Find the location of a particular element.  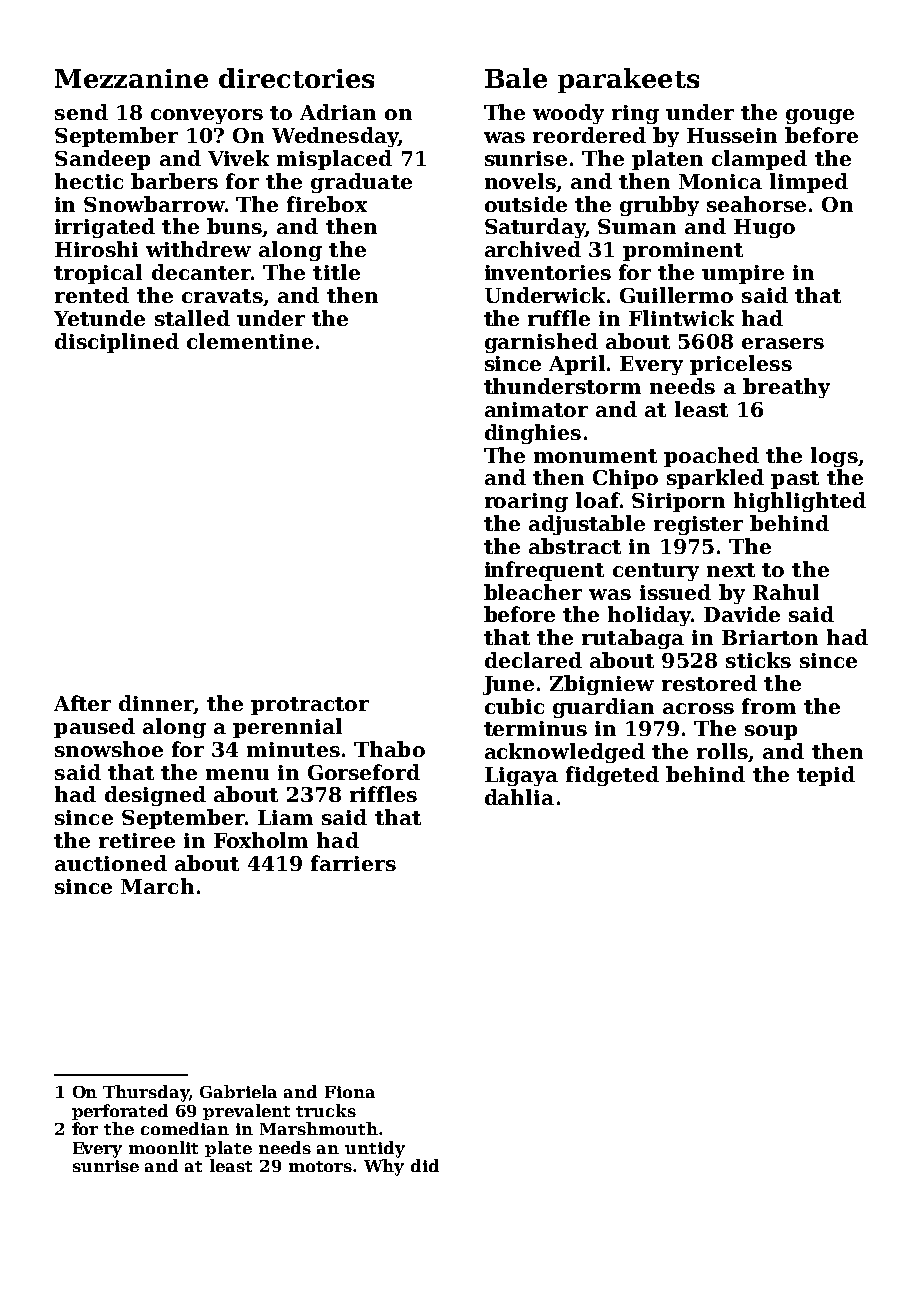

Why is located at coordinates (384, 1167).
